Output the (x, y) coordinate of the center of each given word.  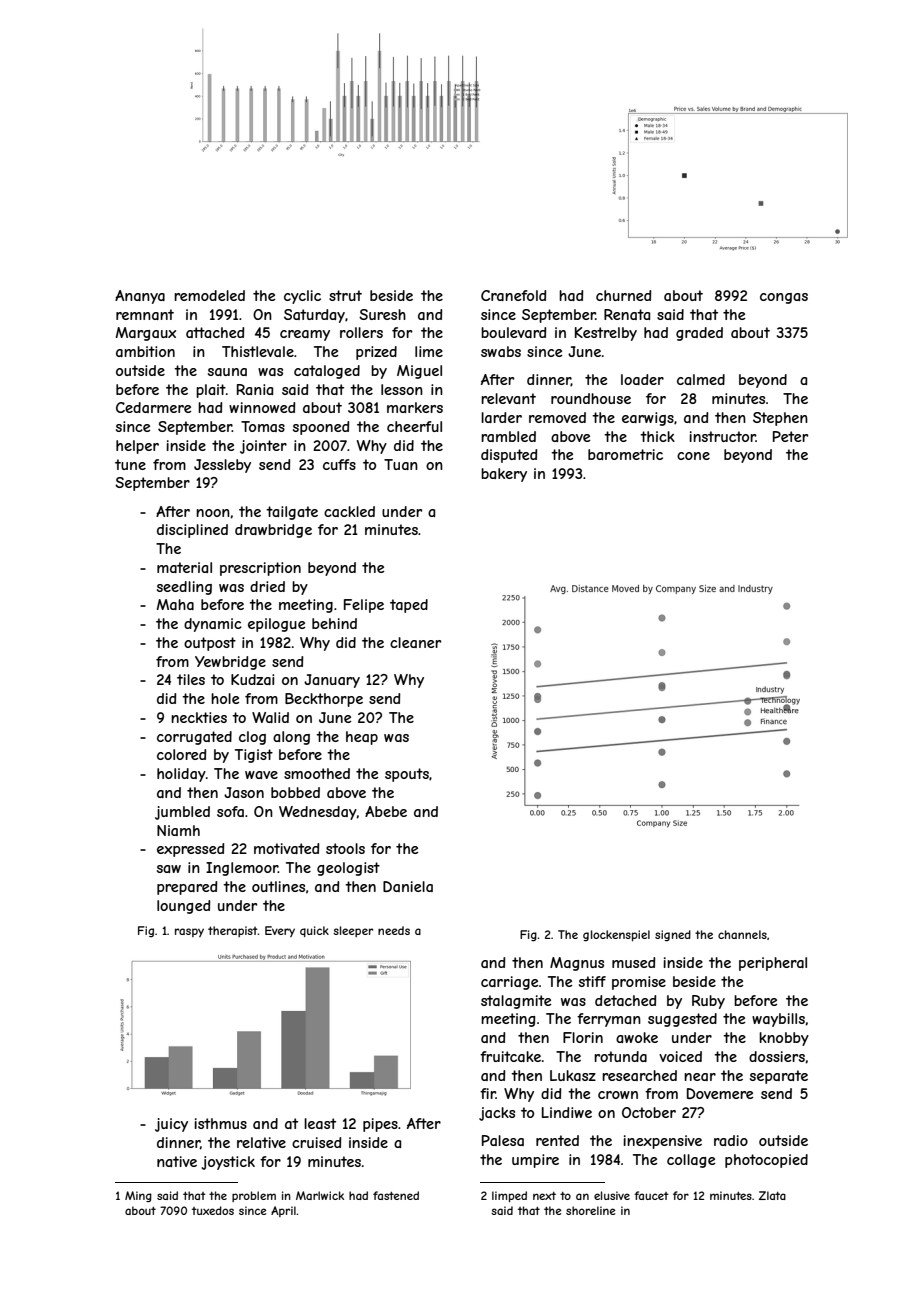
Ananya (140, 297)
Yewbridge (230, 663)
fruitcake (510, 1056)
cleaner (415, 642)
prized (376, 353)
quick (314, 931)
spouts (407, 775)
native (177, 1161)
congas (784, 298)
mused (633, 962)
